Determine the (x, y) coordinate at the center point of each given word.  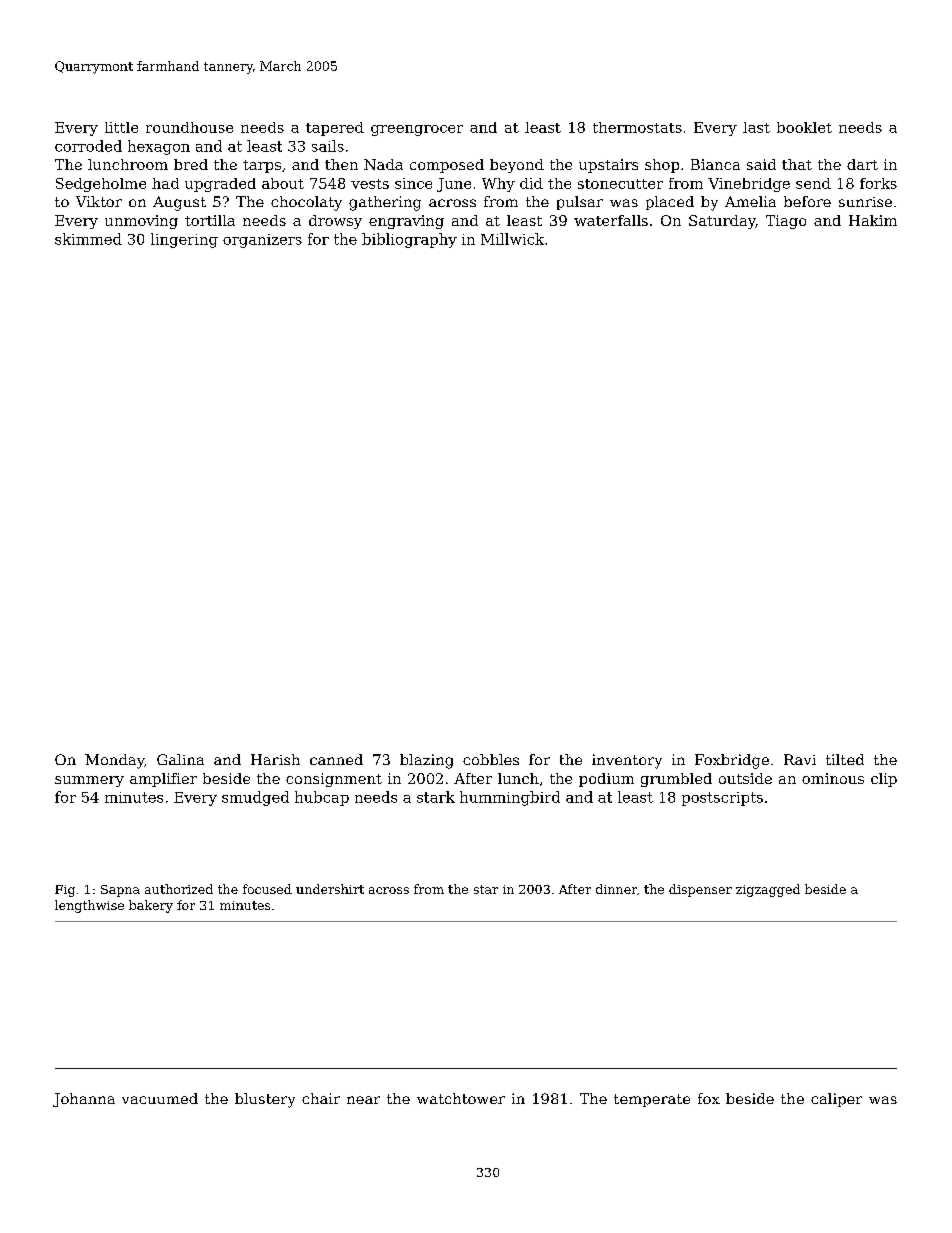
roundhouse (189, 127)
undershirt (330, 889)
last (756, 127)
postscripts (722, 799)
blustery (265, 1100)
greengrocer (417, 130)
